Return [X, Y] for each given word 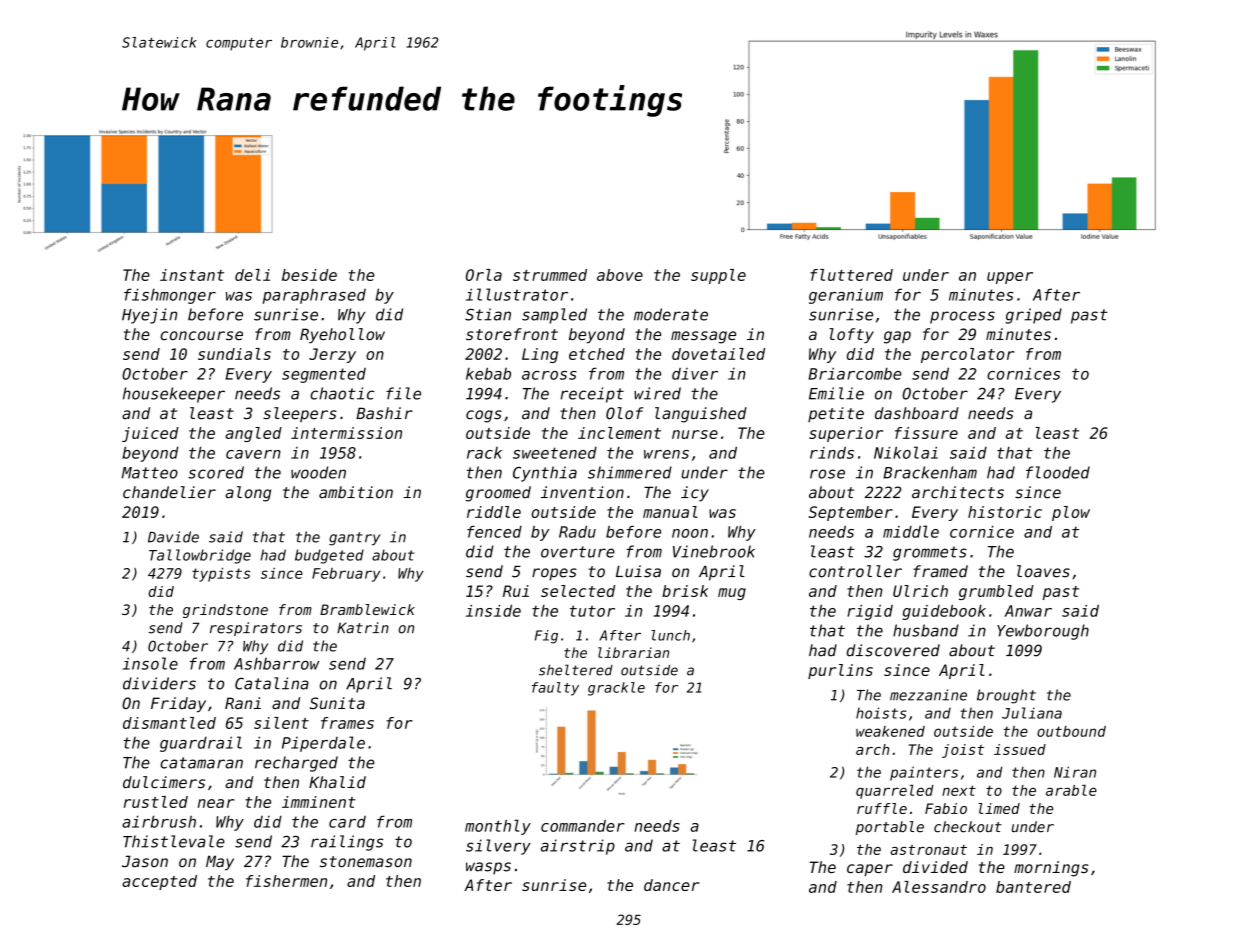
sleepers [300, 415]
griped [1034, 316]
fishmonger [170, 296]
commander [583, 826]
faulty [555, 689]
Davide [173, 537]
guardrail [201, 744]
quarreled [895, 792]
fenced [494, 532]
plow [1071, 513]
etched [597, 354]
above [620, 275]
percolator [968, 355]
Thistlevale [174, 841]
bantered [1033, 887]
